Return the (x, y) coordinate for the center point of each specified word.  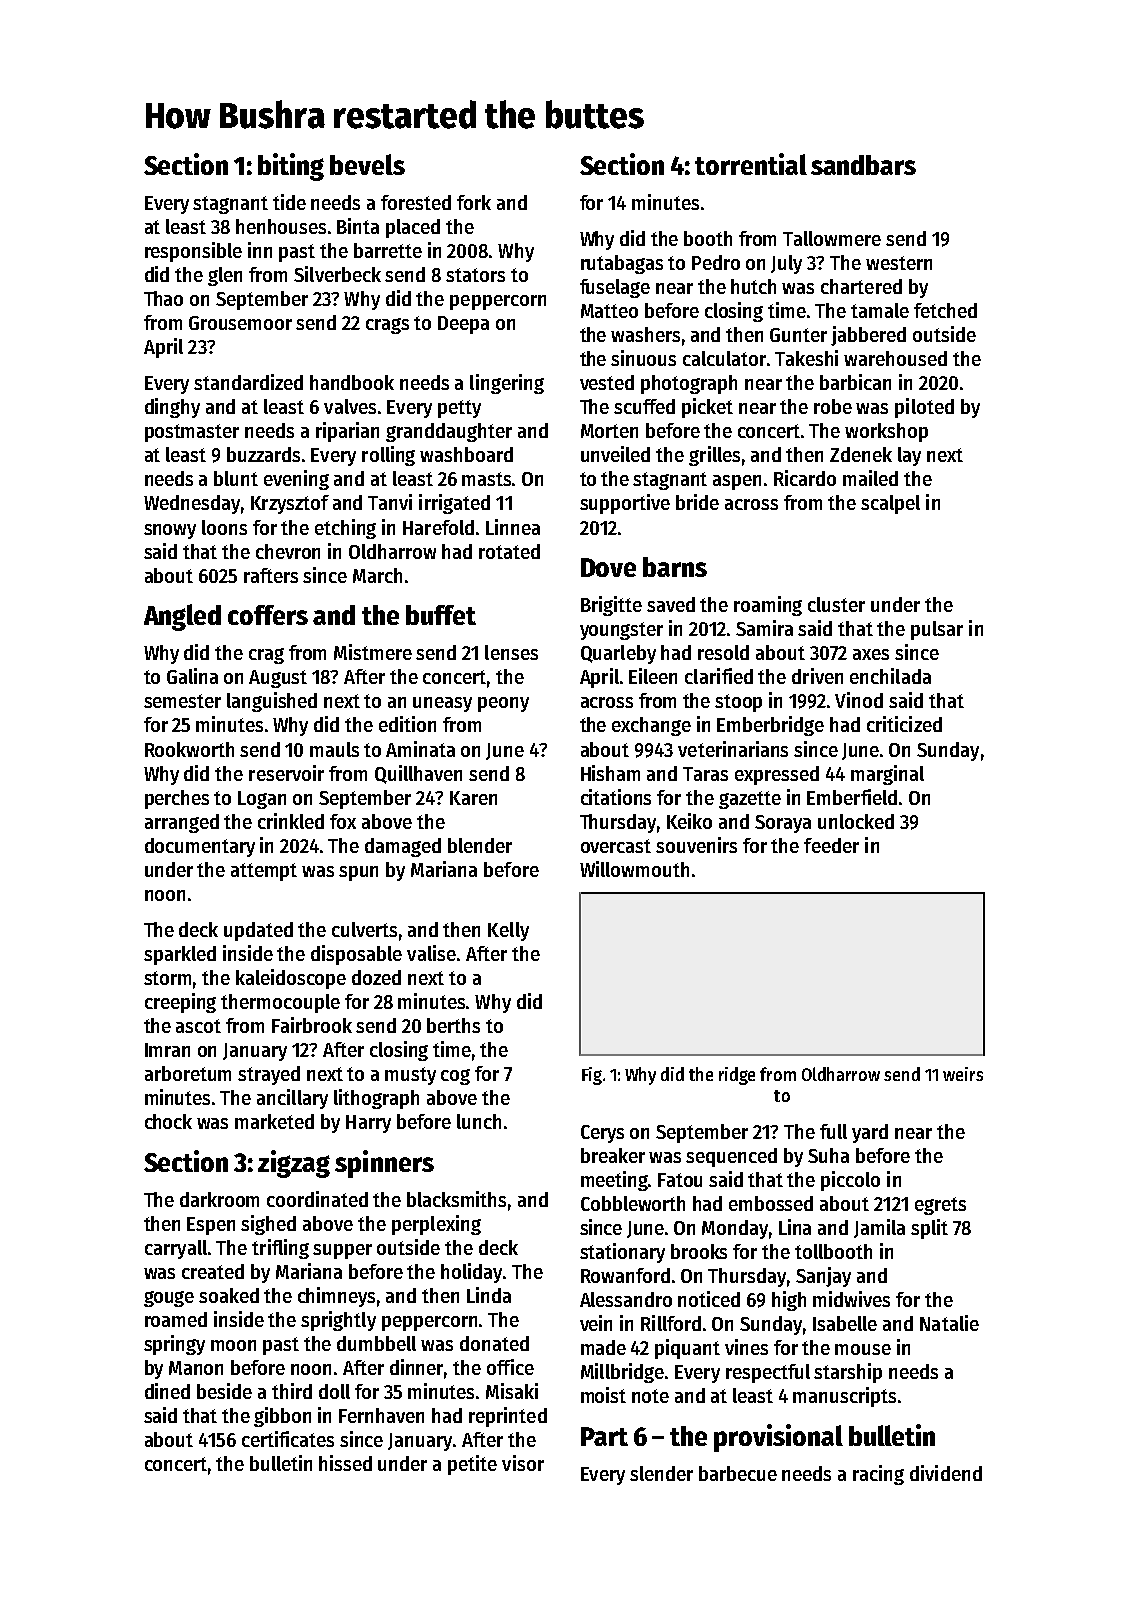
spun (358, 873)
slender (661, 1473)
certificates (288, 1439)
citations (616, 797)
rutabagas (622, 264)
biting (291, 167)
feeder (831, 845)
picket (707, 408)
